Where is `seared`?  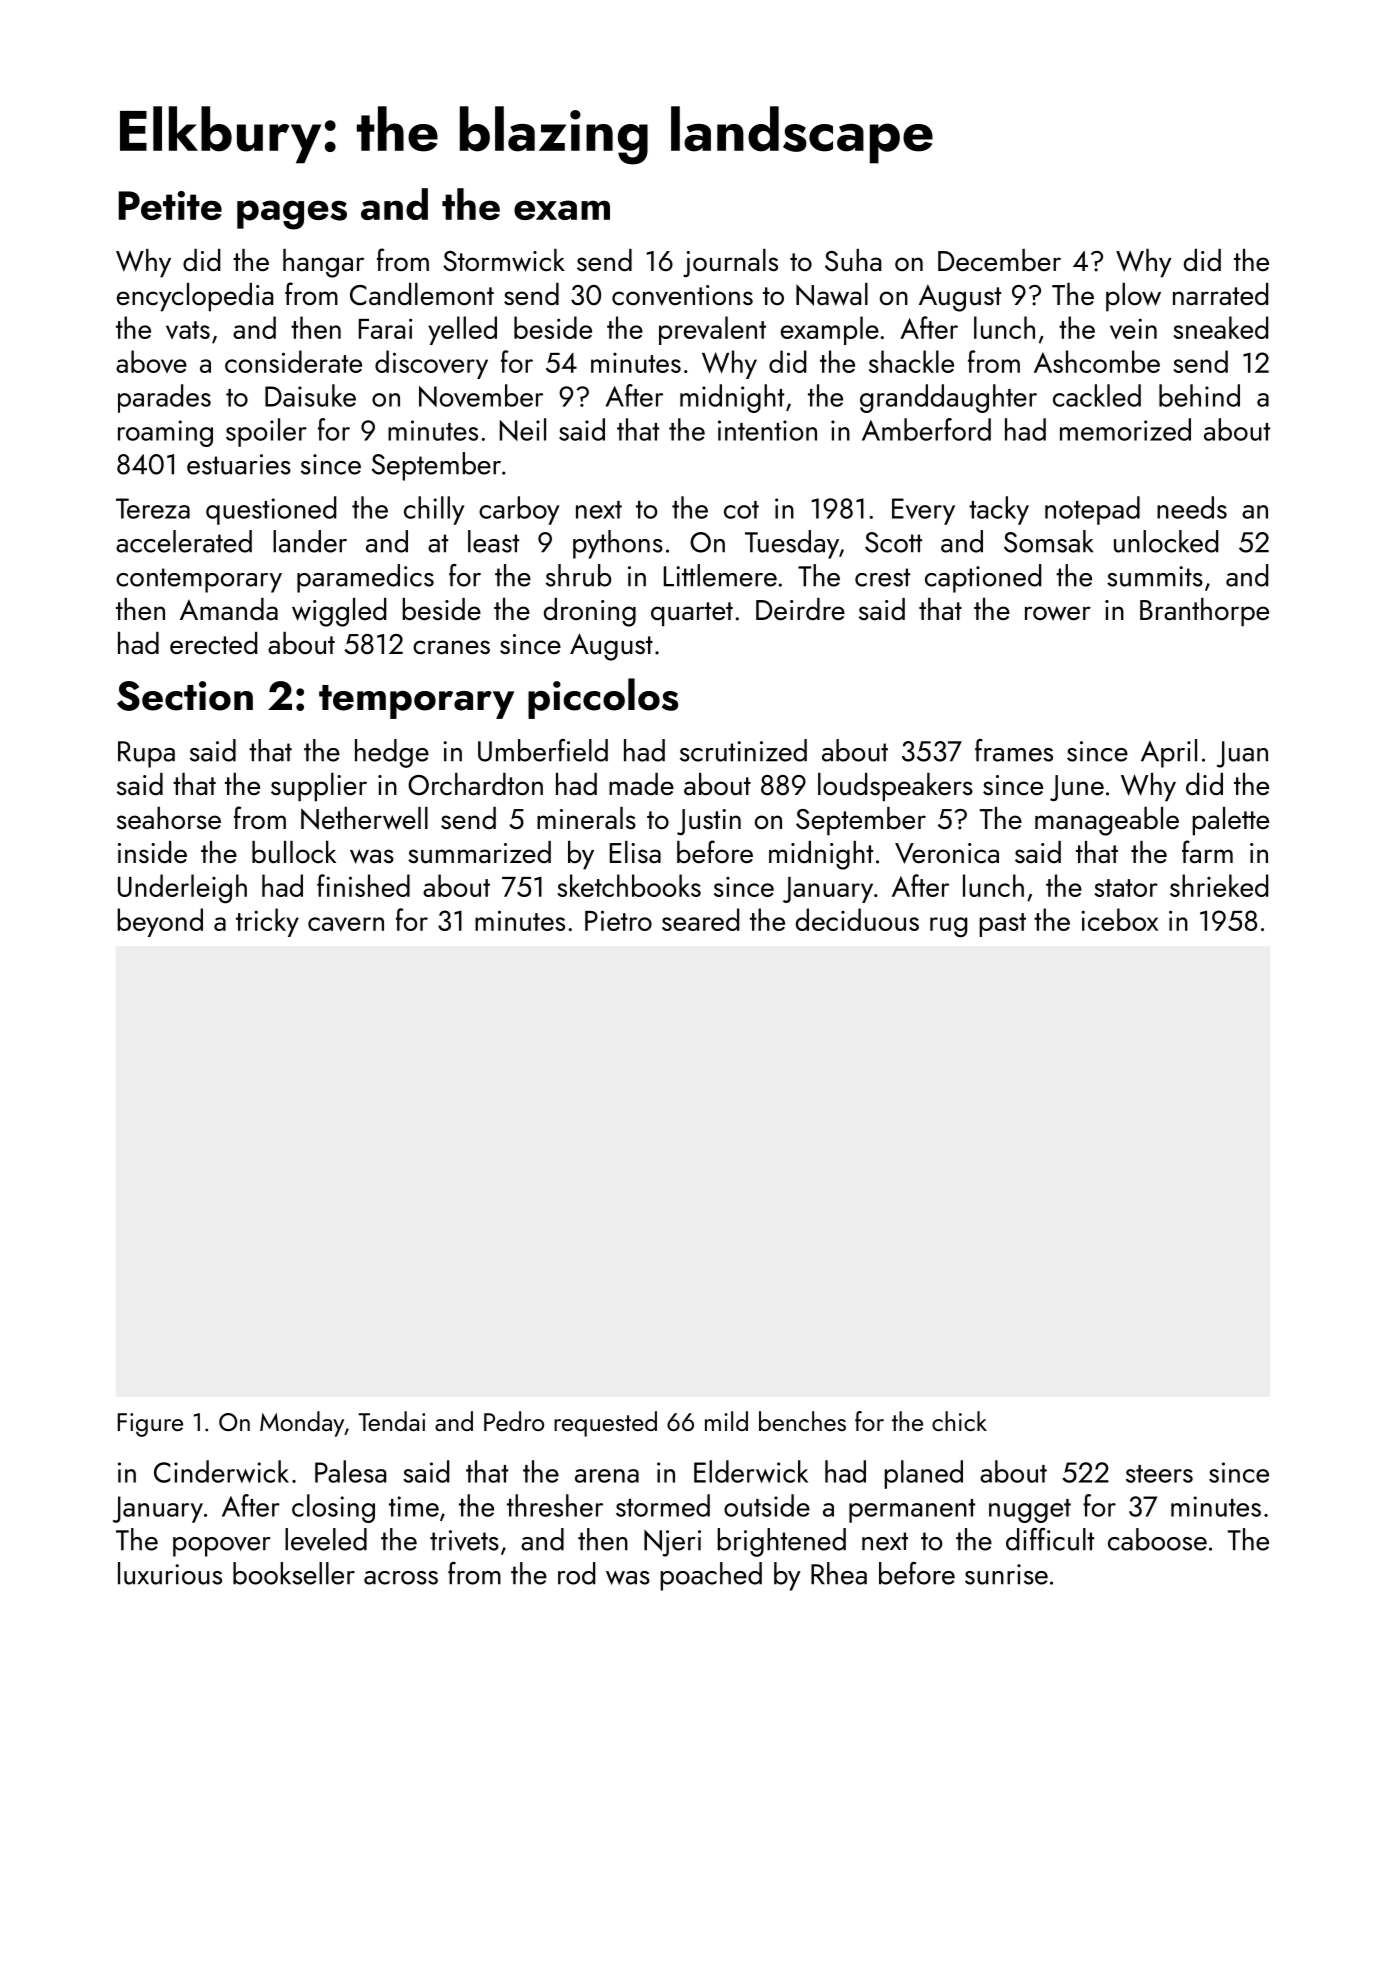
seared is located at coordinates (700, 919).
